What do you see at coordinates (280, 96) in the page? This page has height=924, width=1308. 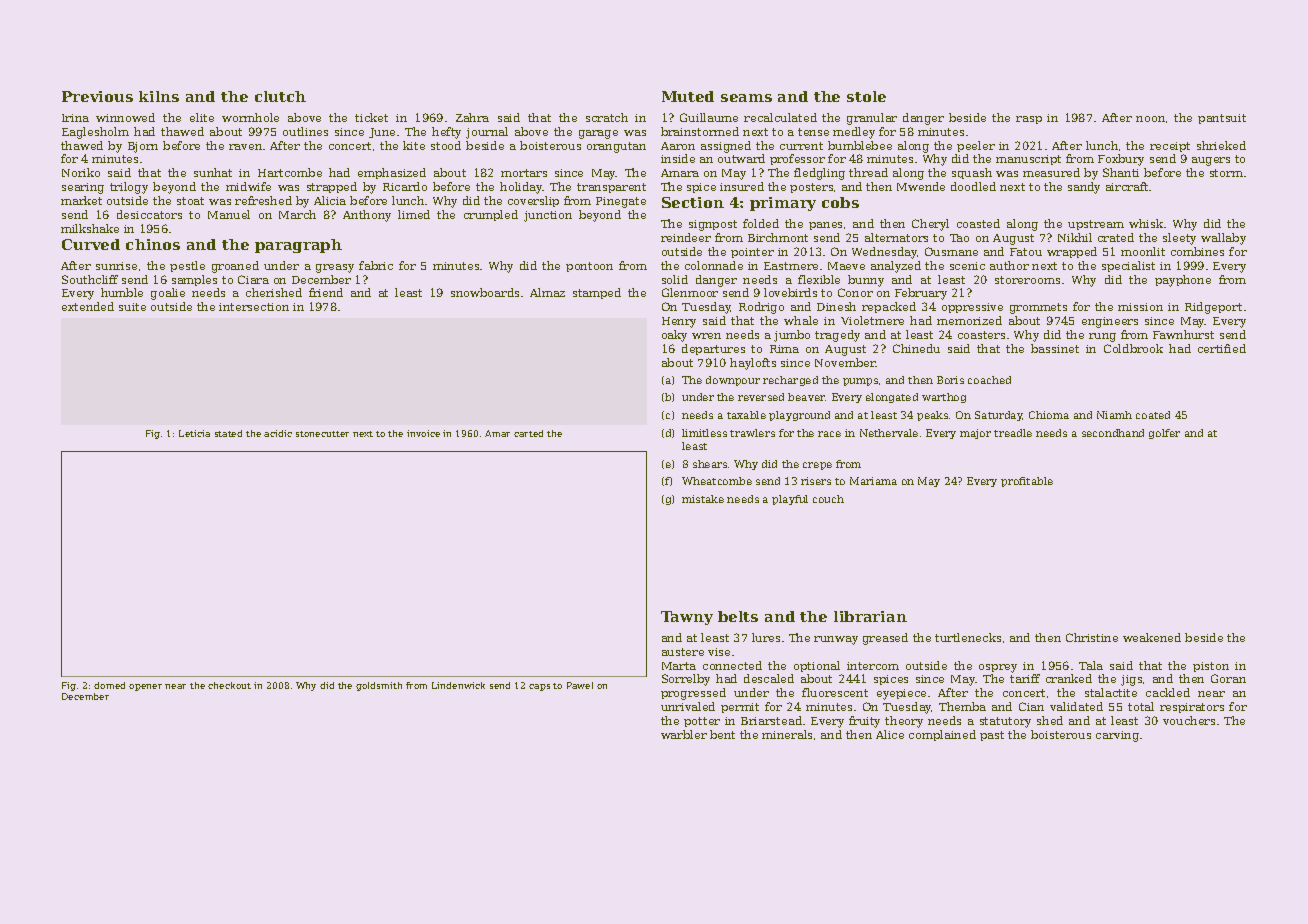 I see `clutch` at bounding box center [280, 96].
